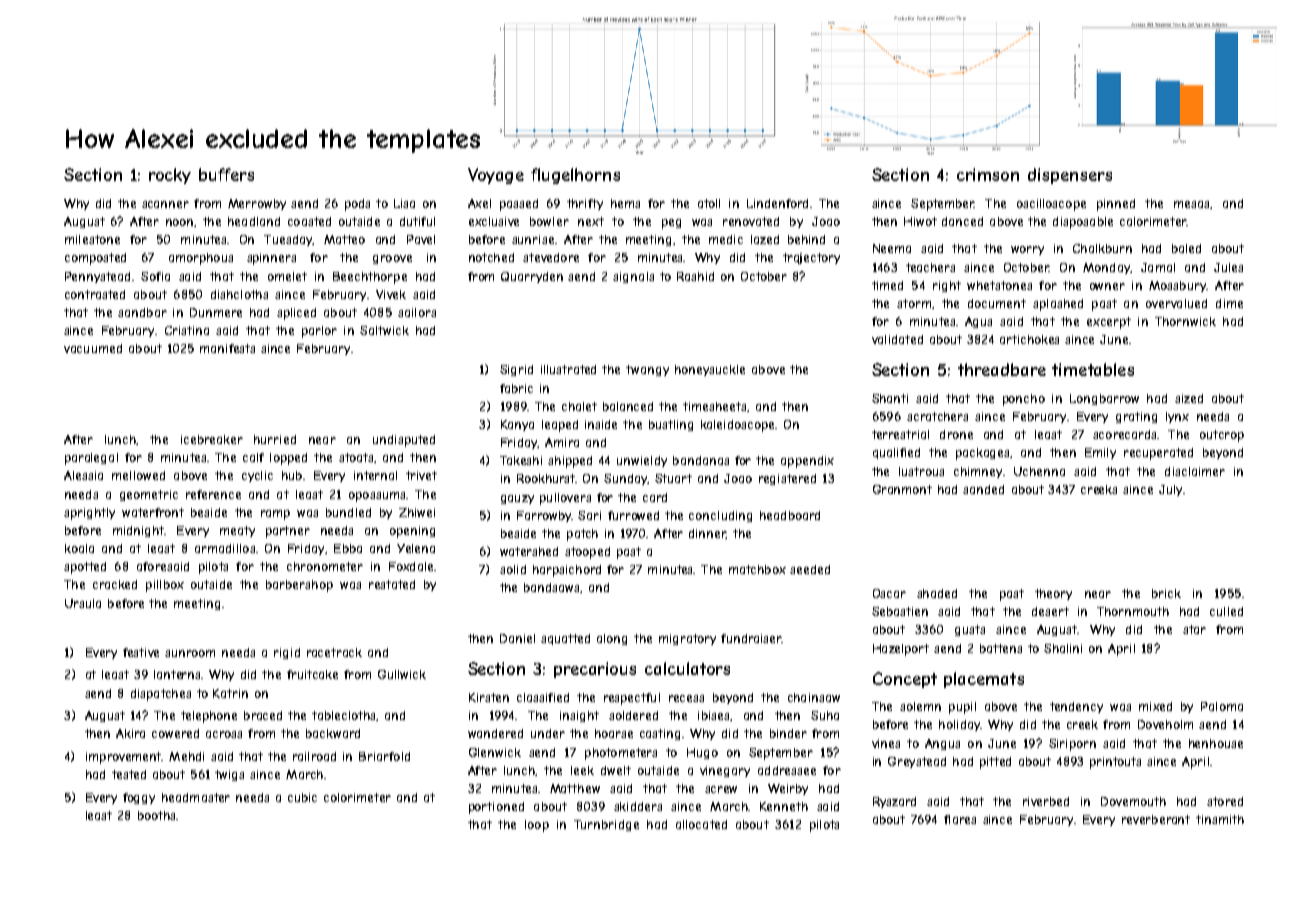 The width and height of the screenshot is (1308, 924). What do you see at coordinates (810, 569) in the screenshot?
I see `seeded` at bounding box center [810, 569].
